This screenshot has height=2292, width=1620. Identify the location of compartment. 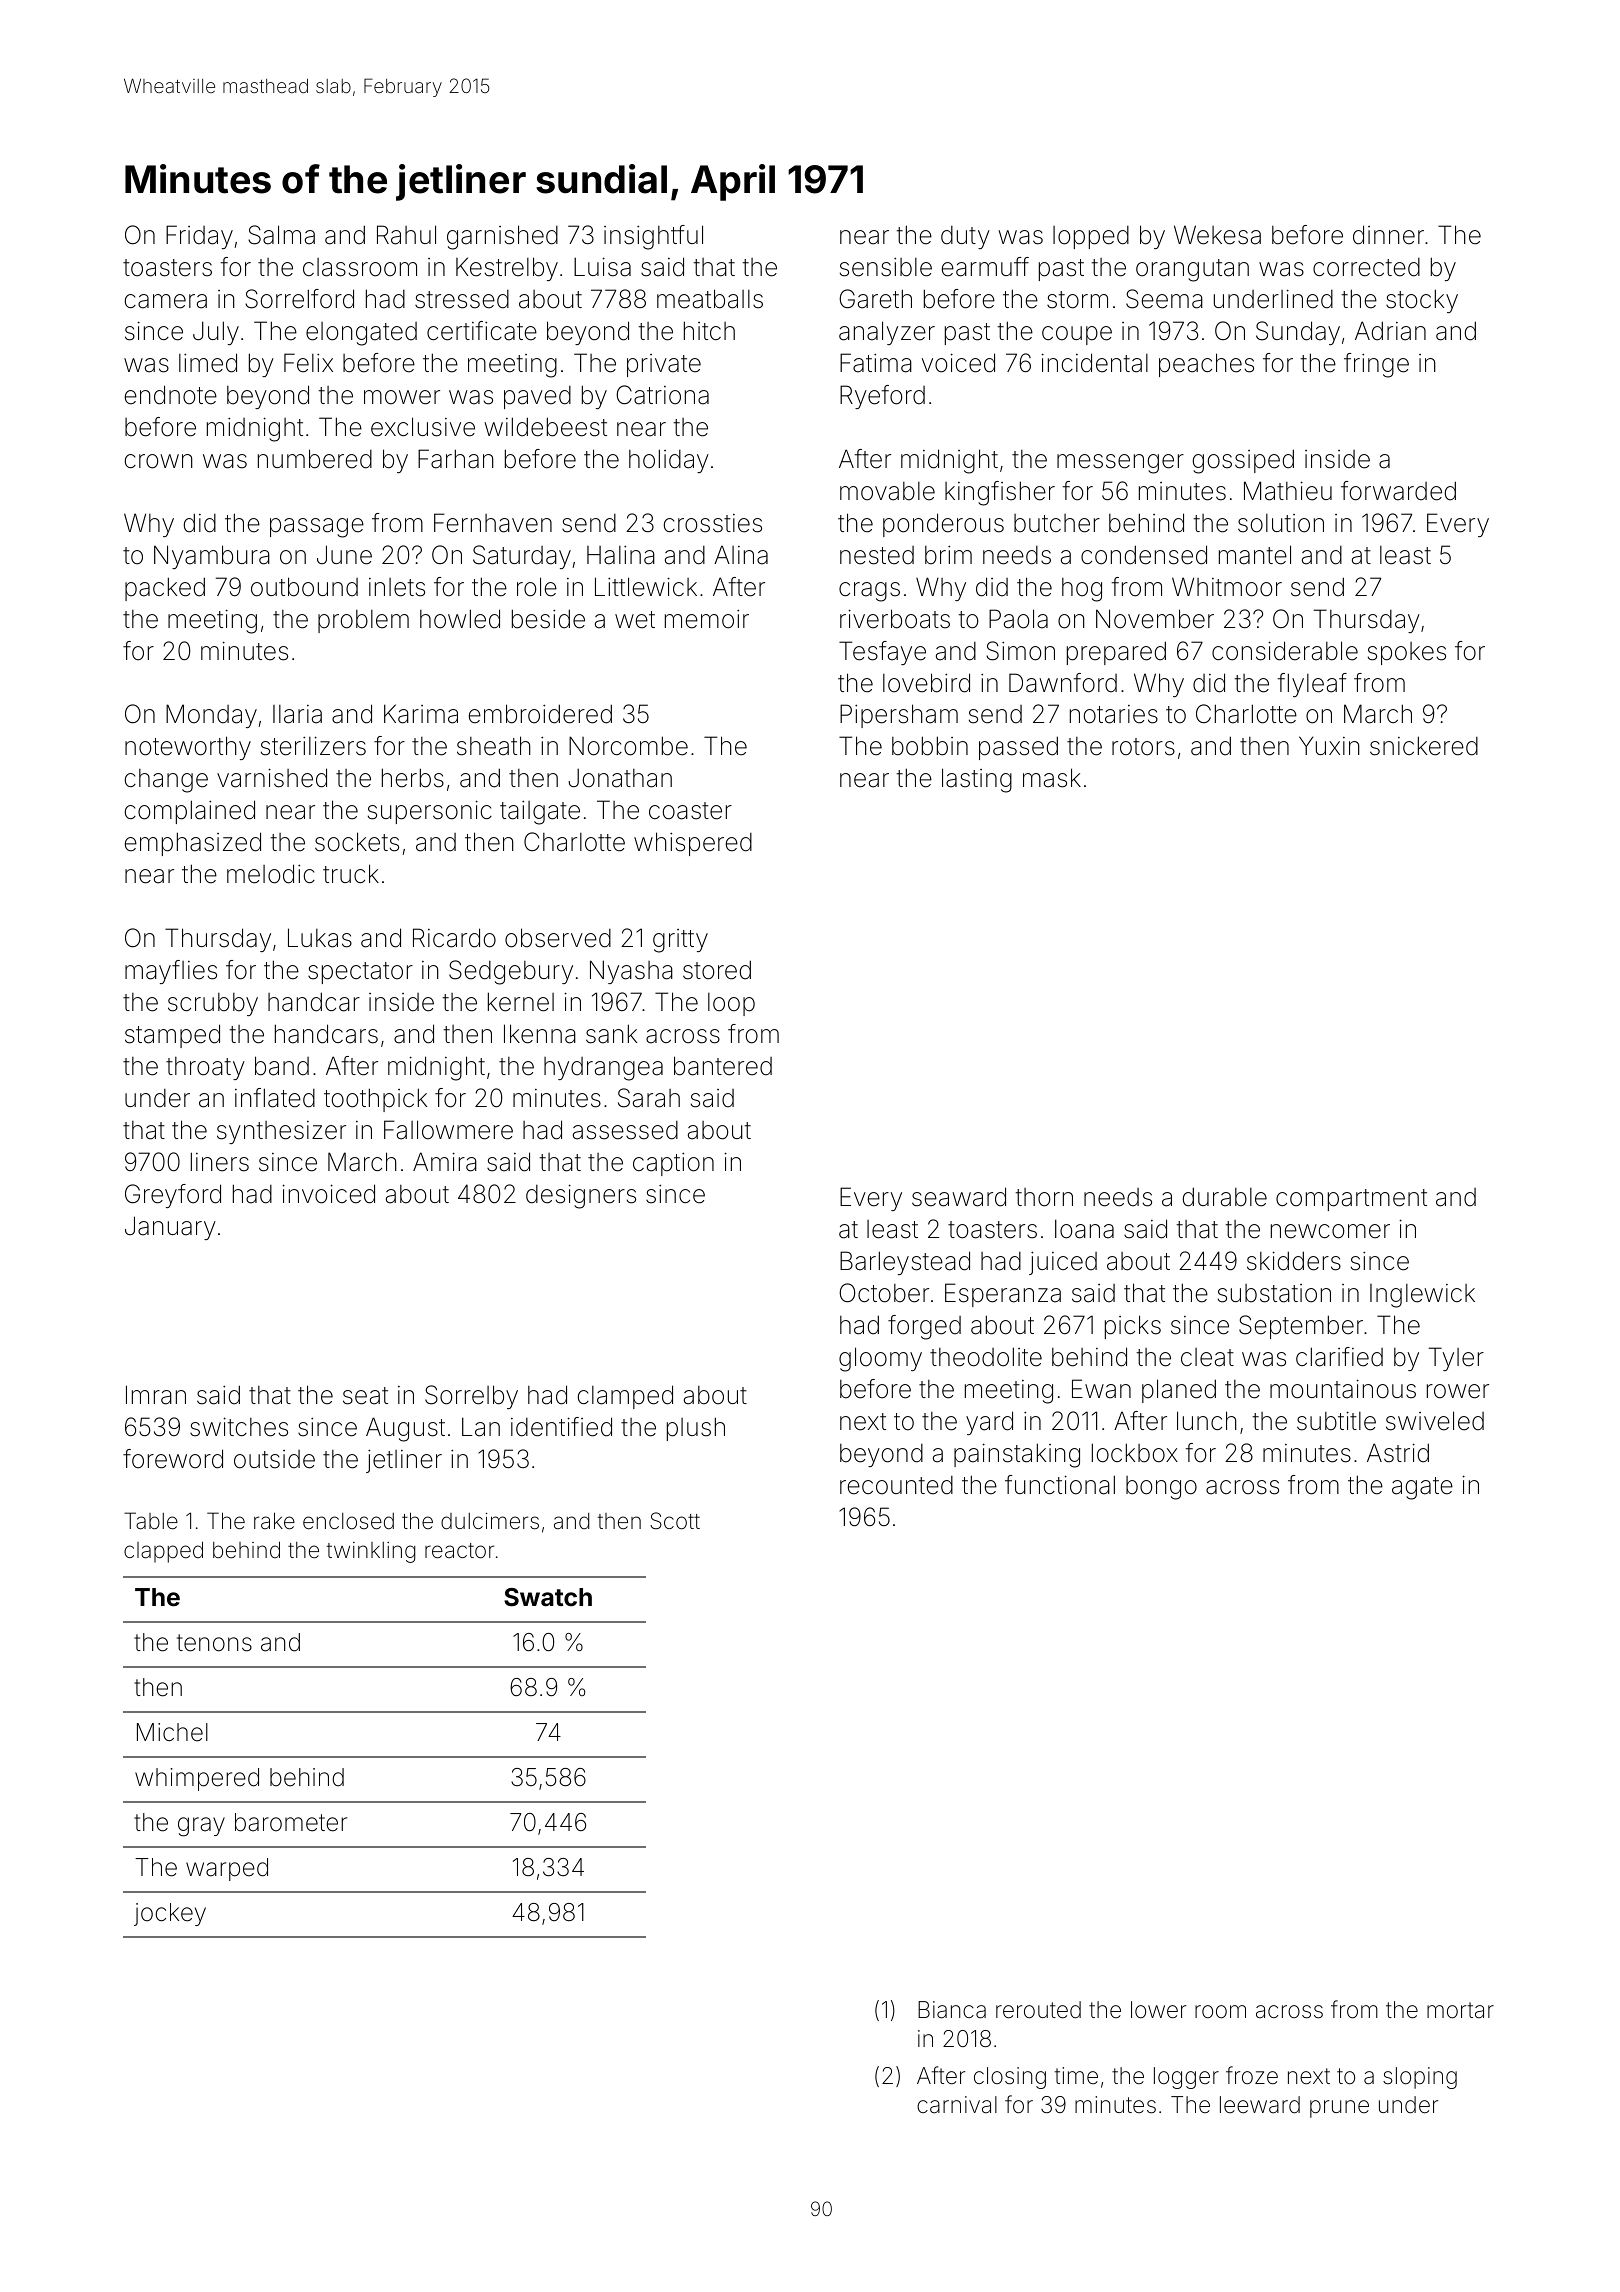
(1351, 1200).
